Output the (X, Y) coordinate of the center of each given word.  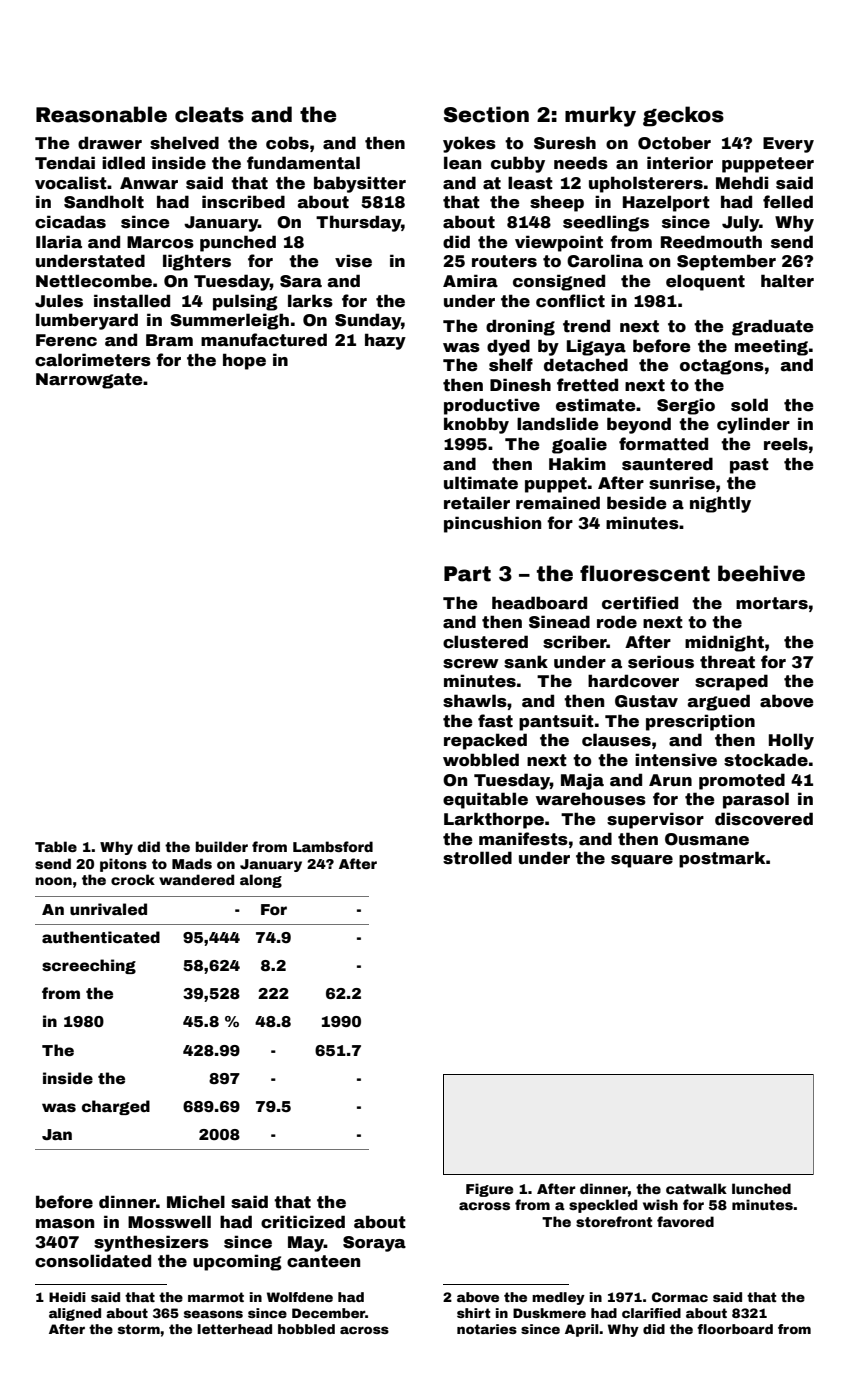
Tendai (65, 163)
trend (586, 326)
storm (139, 1329)
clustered (485, 642)
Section (486, 114)
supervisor (655, 820)
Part (467, 574)
